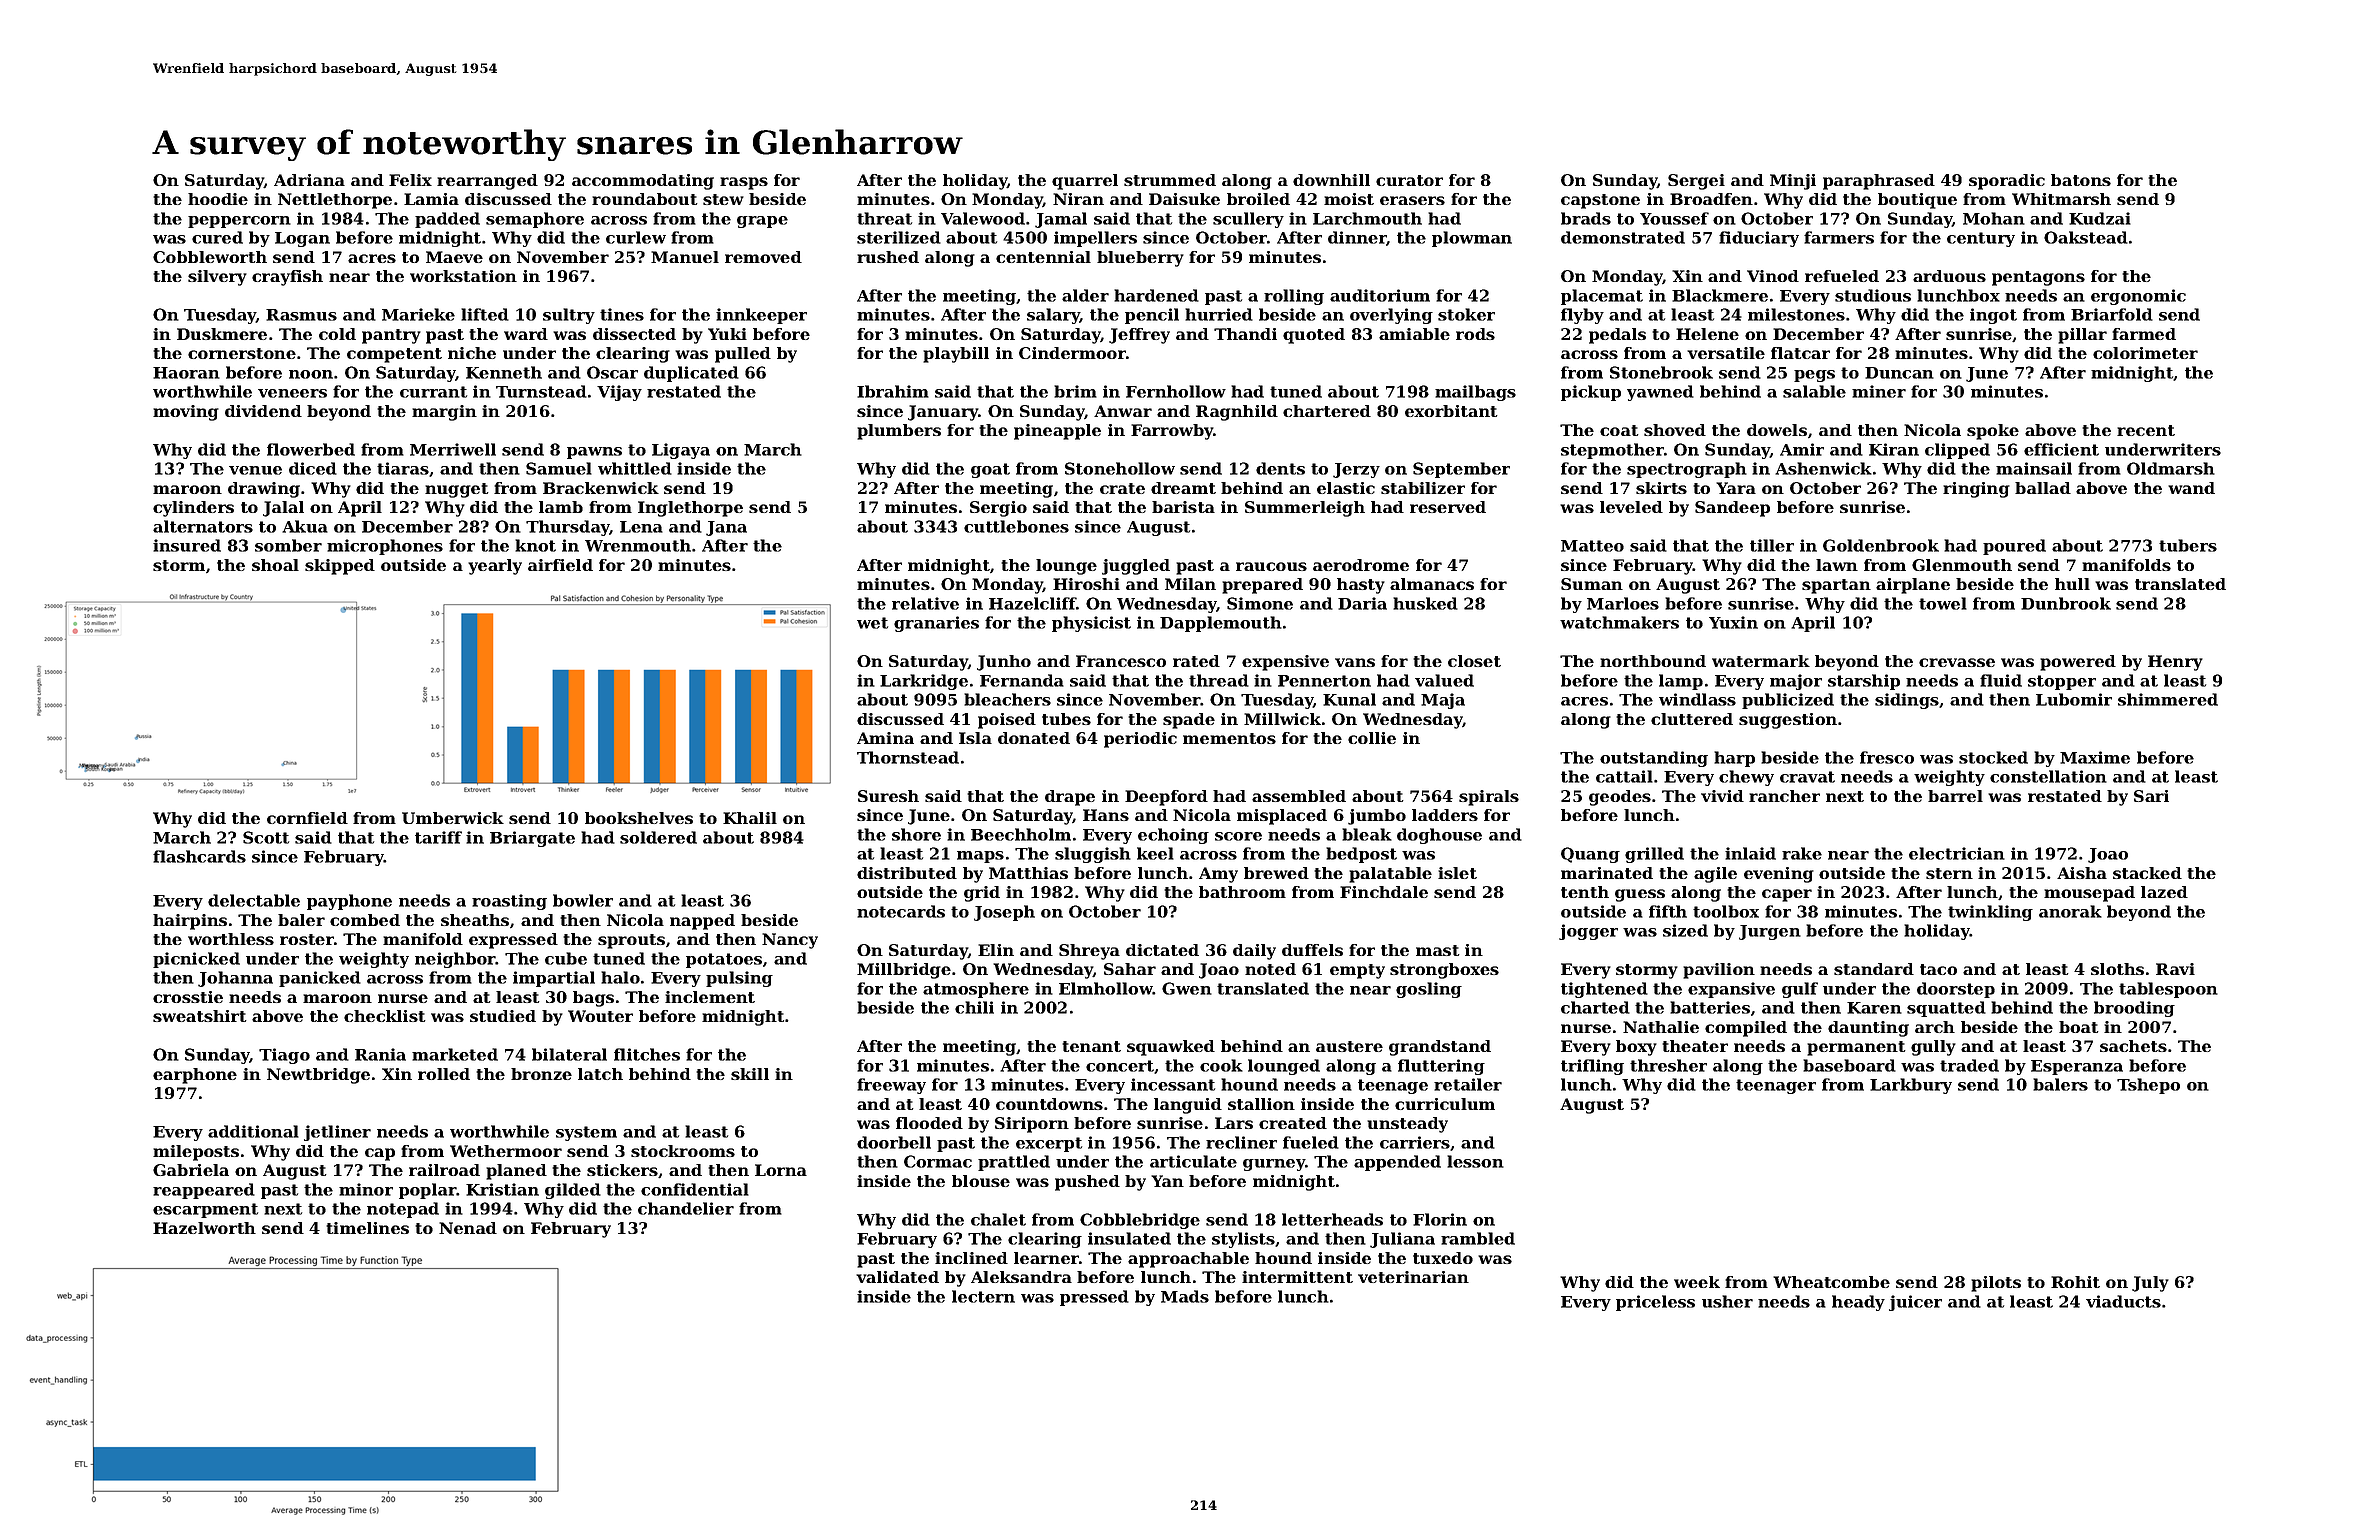 Image resolution: width=2380 pixels, height=1540 pixels. What do you see at coordinates (205, 1210) in the image?
I see `escarpment` at bounding box center [205, 1210].
